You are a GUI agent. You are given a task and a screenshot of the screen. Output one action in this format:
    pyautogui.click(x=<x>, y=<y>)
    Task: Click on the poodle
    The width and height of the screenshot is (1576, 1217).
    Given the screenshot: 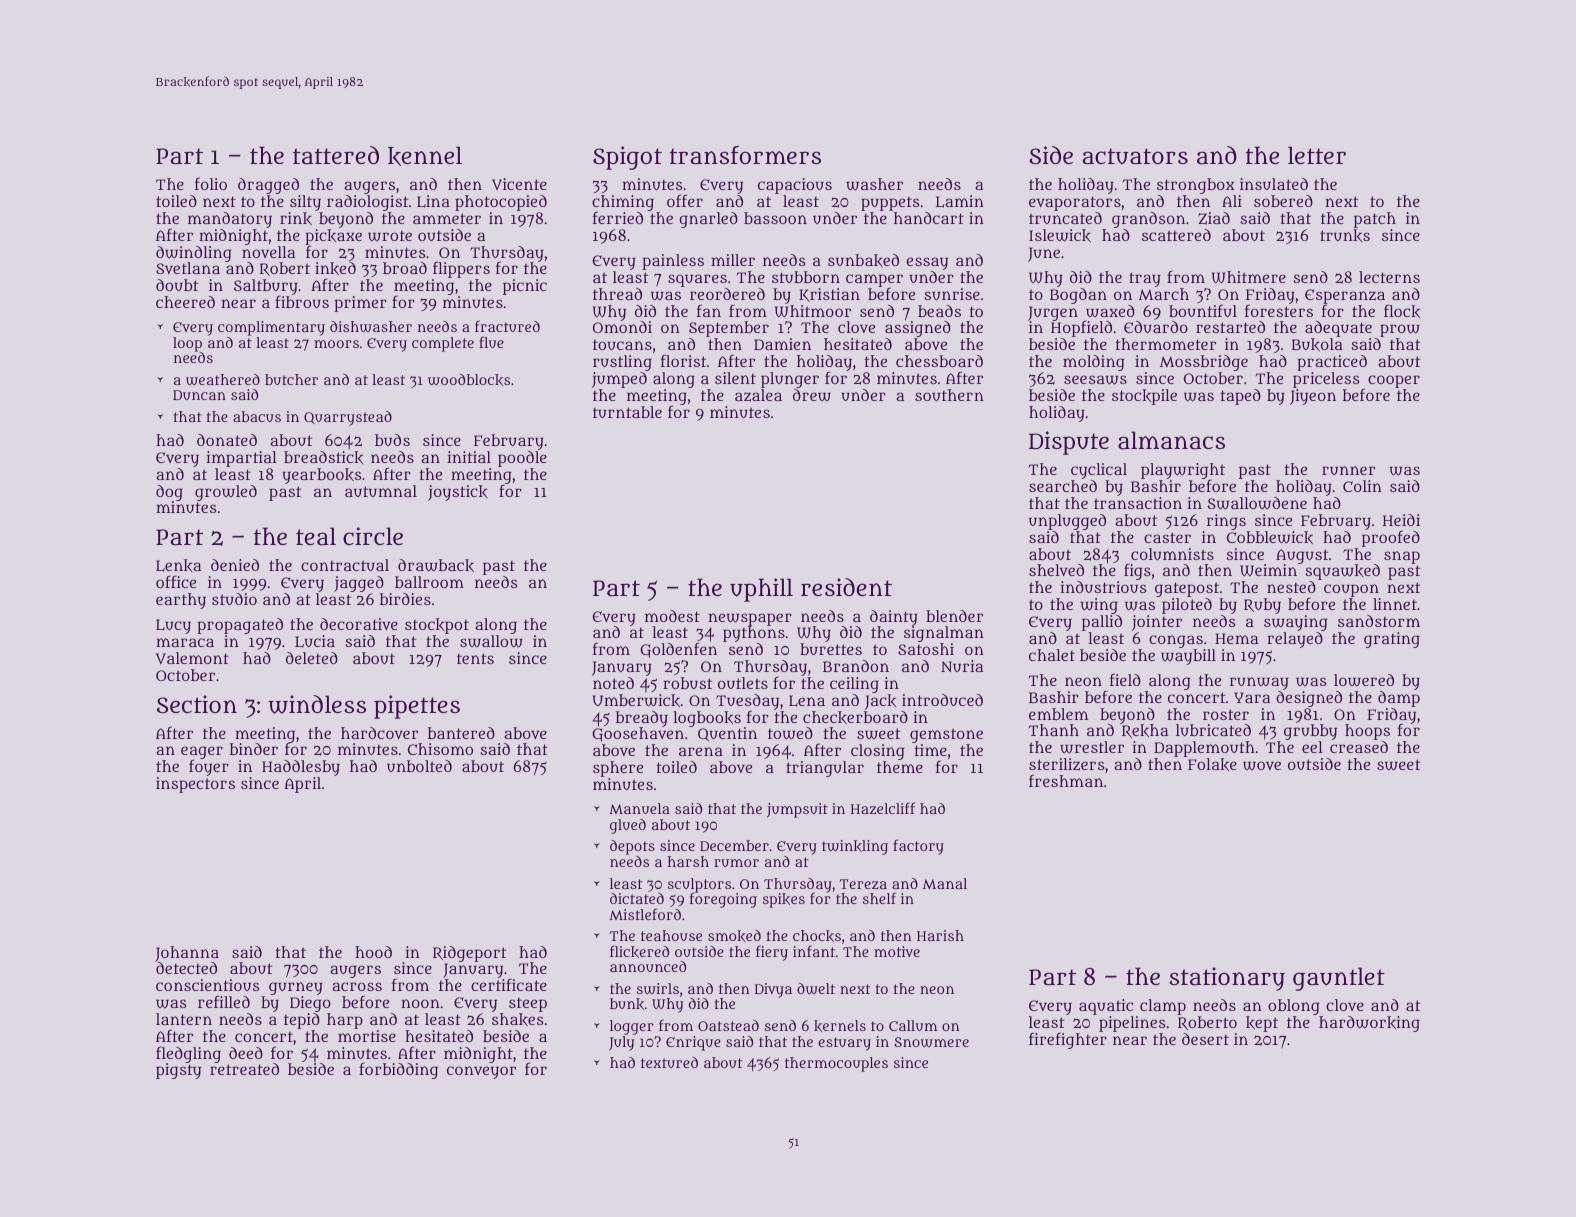 What is the action you would take?
    pyautogui.click(x=522, y=459)
